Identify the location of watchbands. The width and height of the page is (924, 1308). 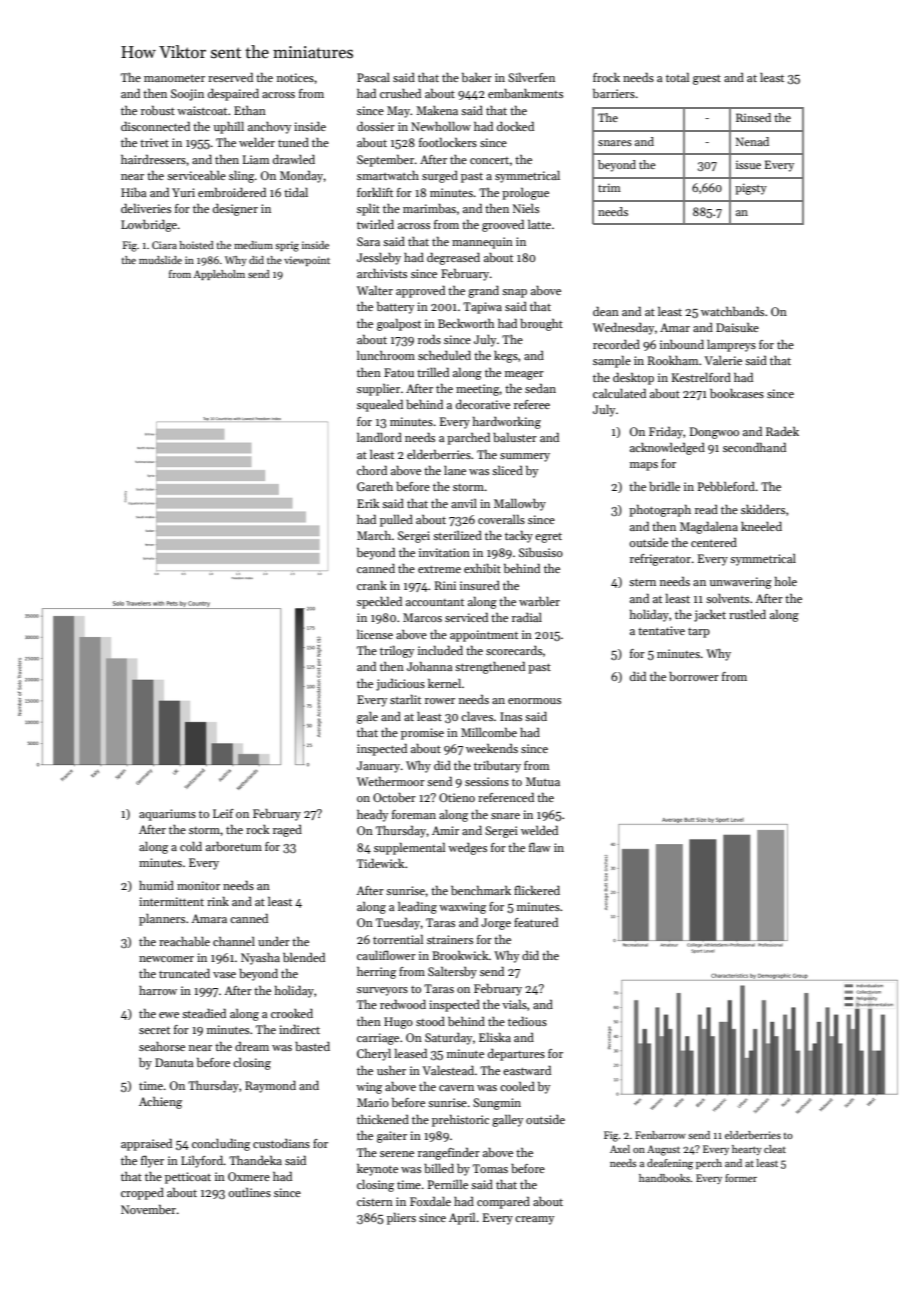
(732, 311).
